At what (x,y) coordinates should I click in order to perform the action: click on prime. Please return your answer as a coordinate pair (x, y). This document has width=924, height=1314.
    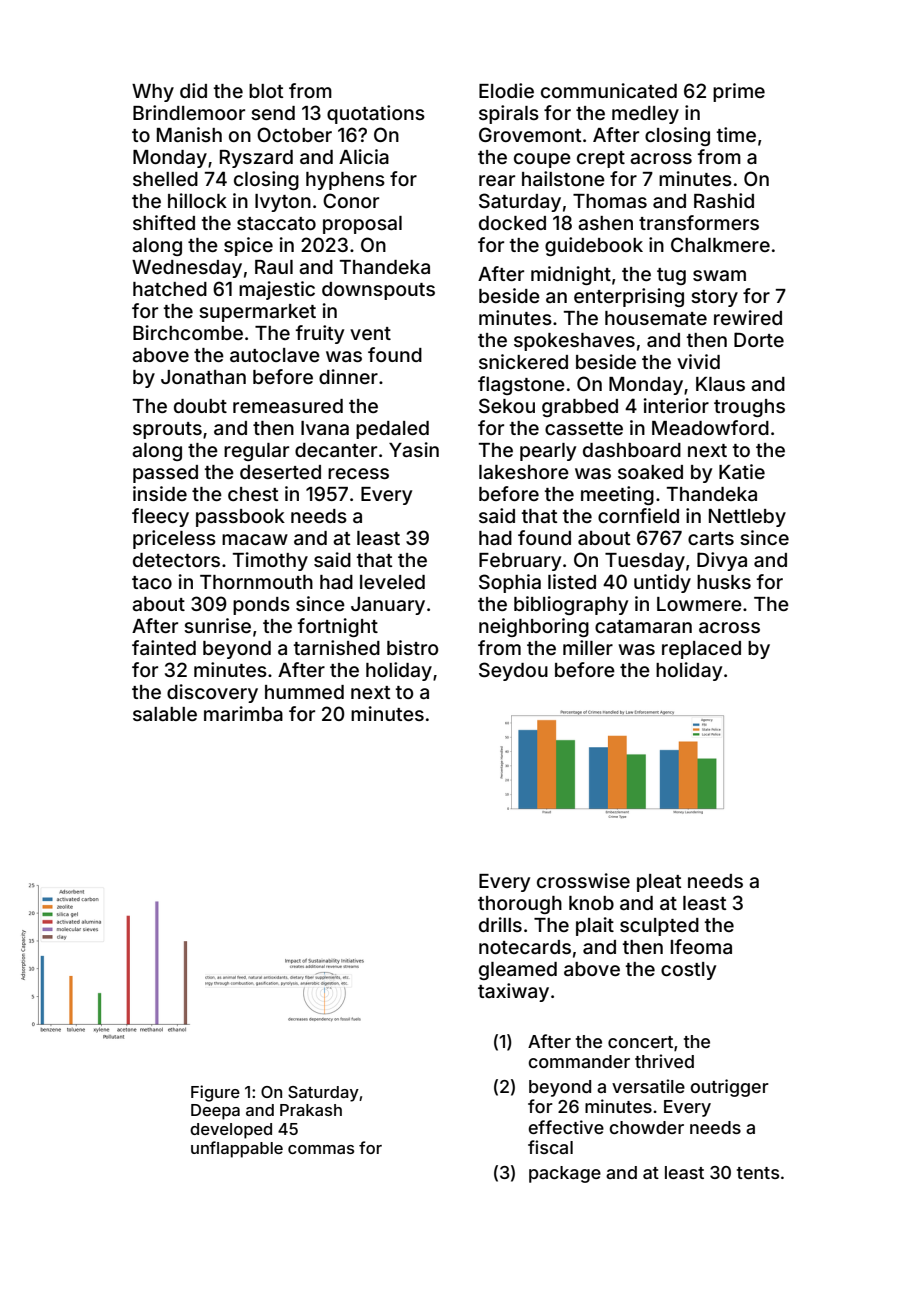
    Looking at the image, I should click on (739, 92).
